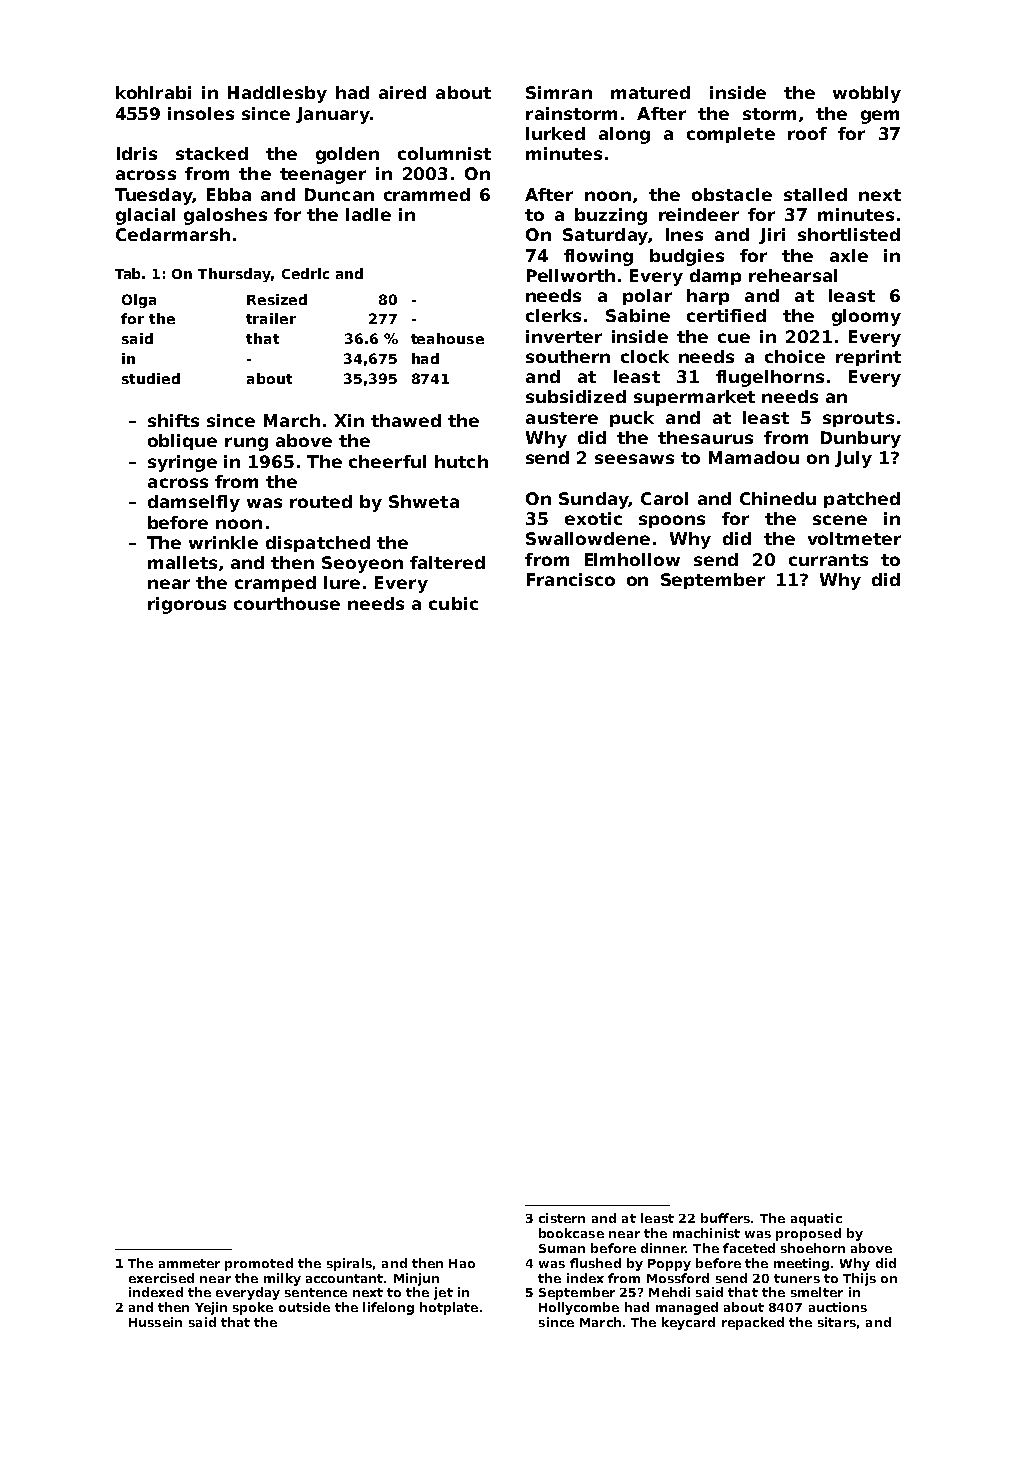 The image size is (1016, 1472). Describe the element at coordinates (828, 560) in the page. I see `currants` at that location.
